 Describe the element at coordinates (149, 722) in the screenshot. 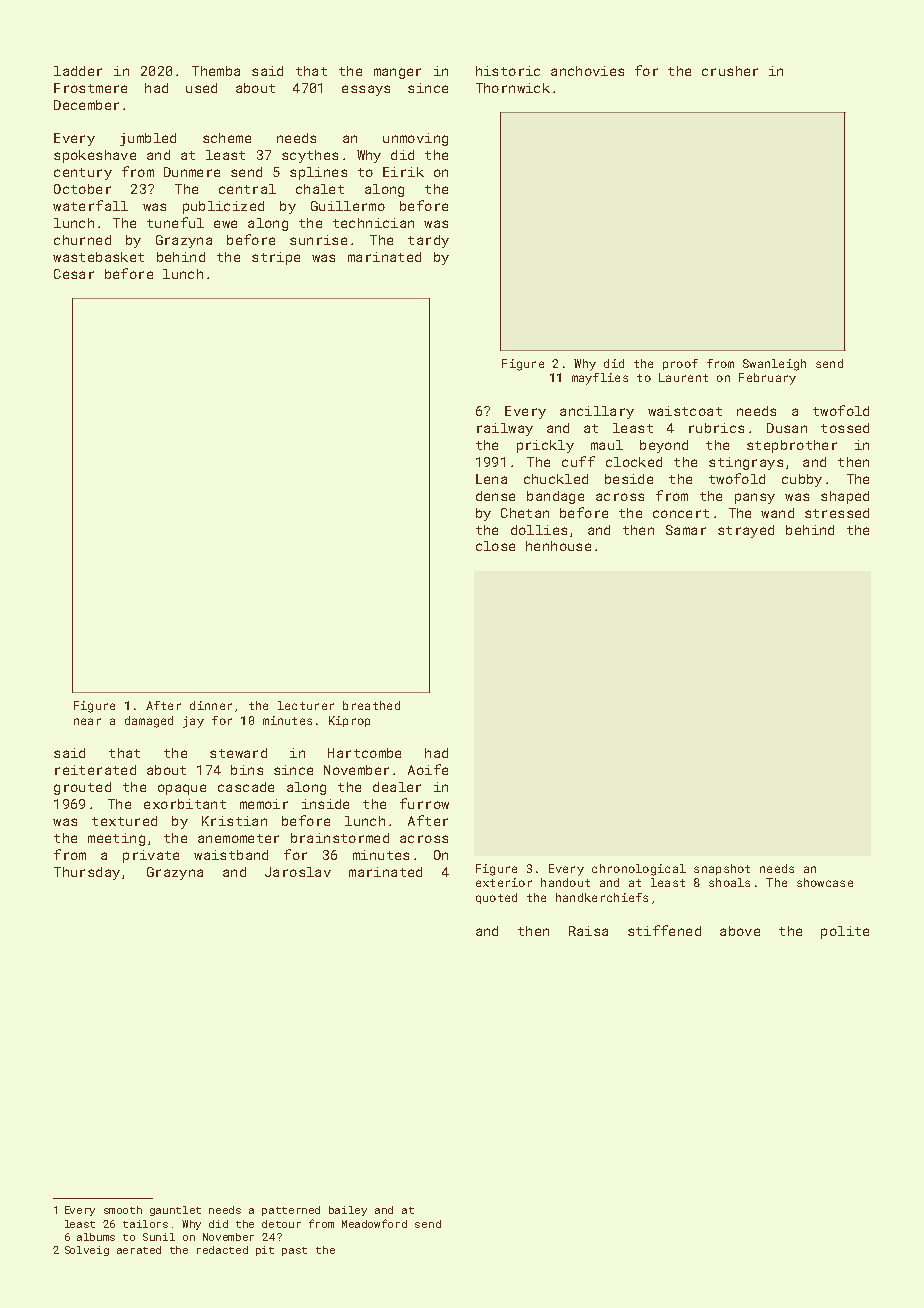

I see `damaged` at that location.
